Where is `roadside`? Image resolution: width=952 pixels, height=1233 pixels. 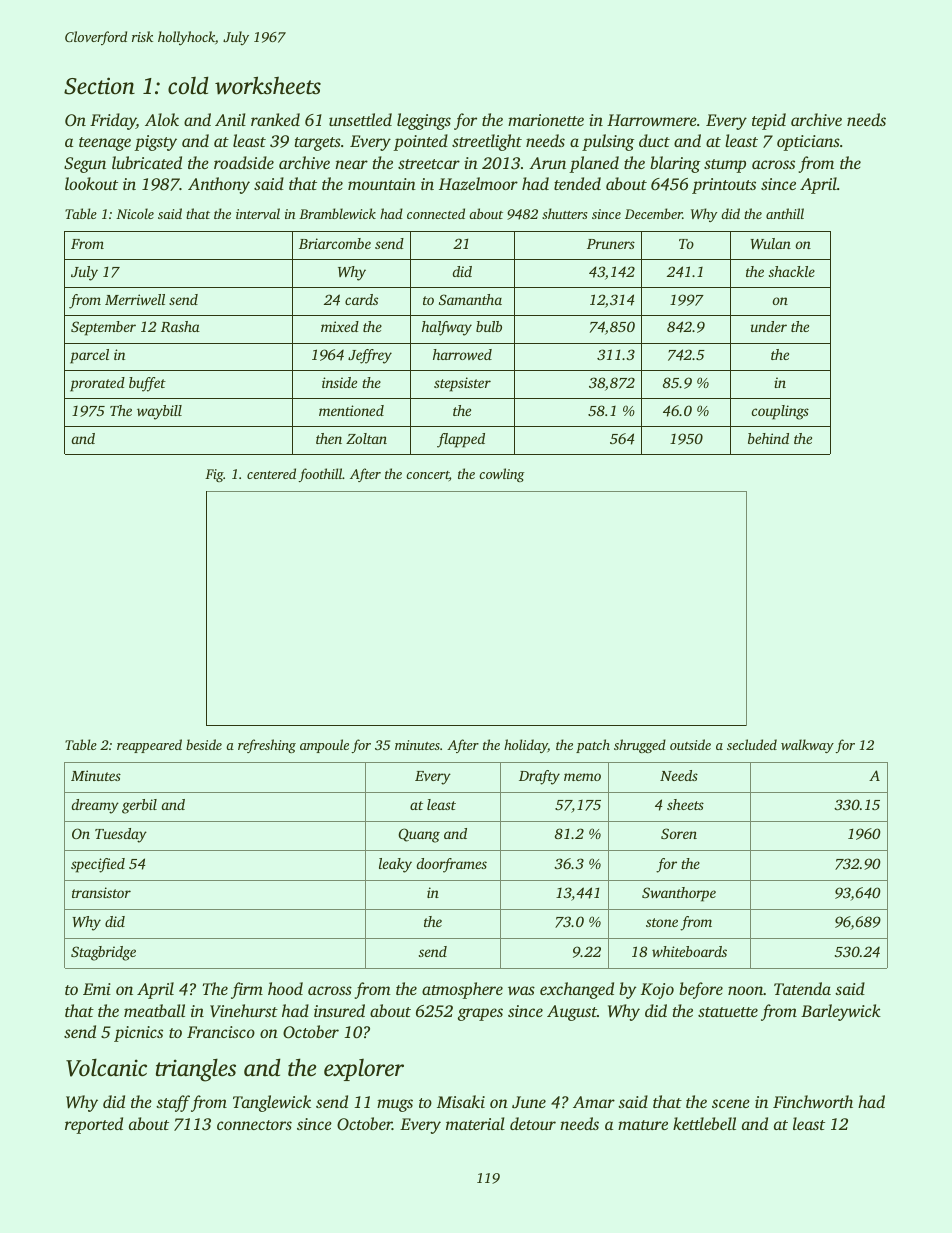 roadside is located at coordinates (244, 162).
